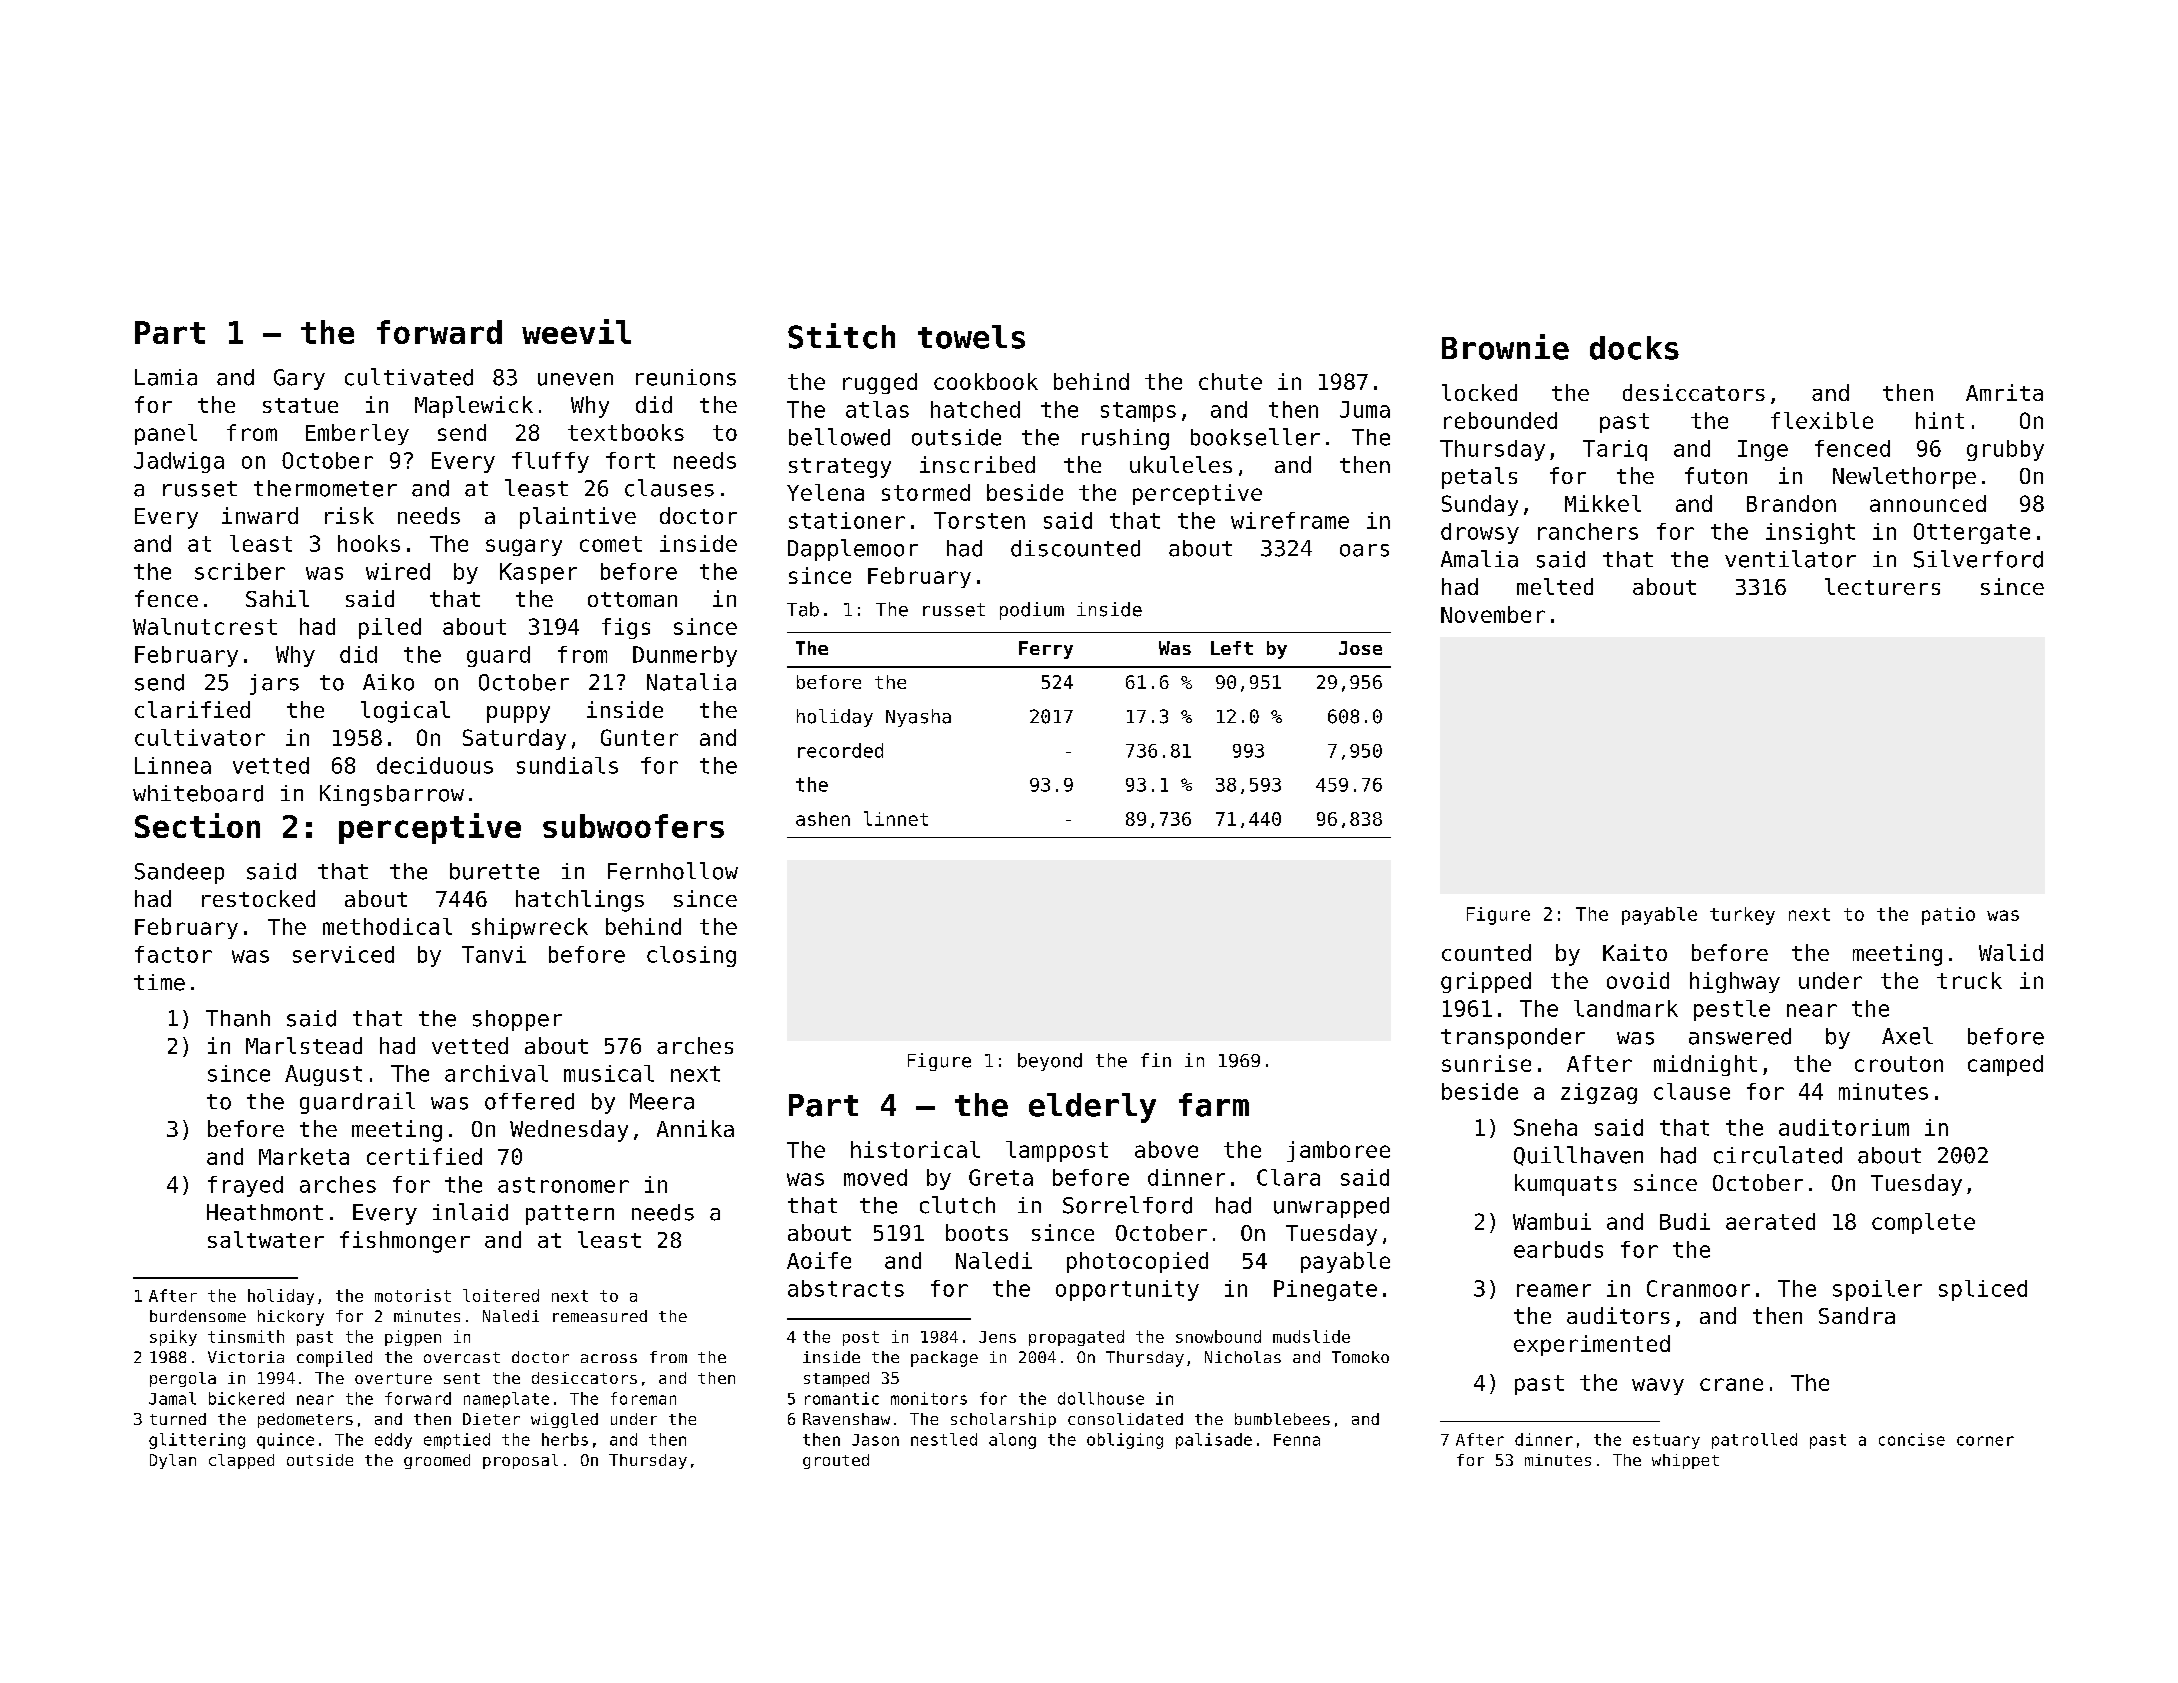 The image size is (2178, 1683). I want to click on gripped, so click(1486, 982).
